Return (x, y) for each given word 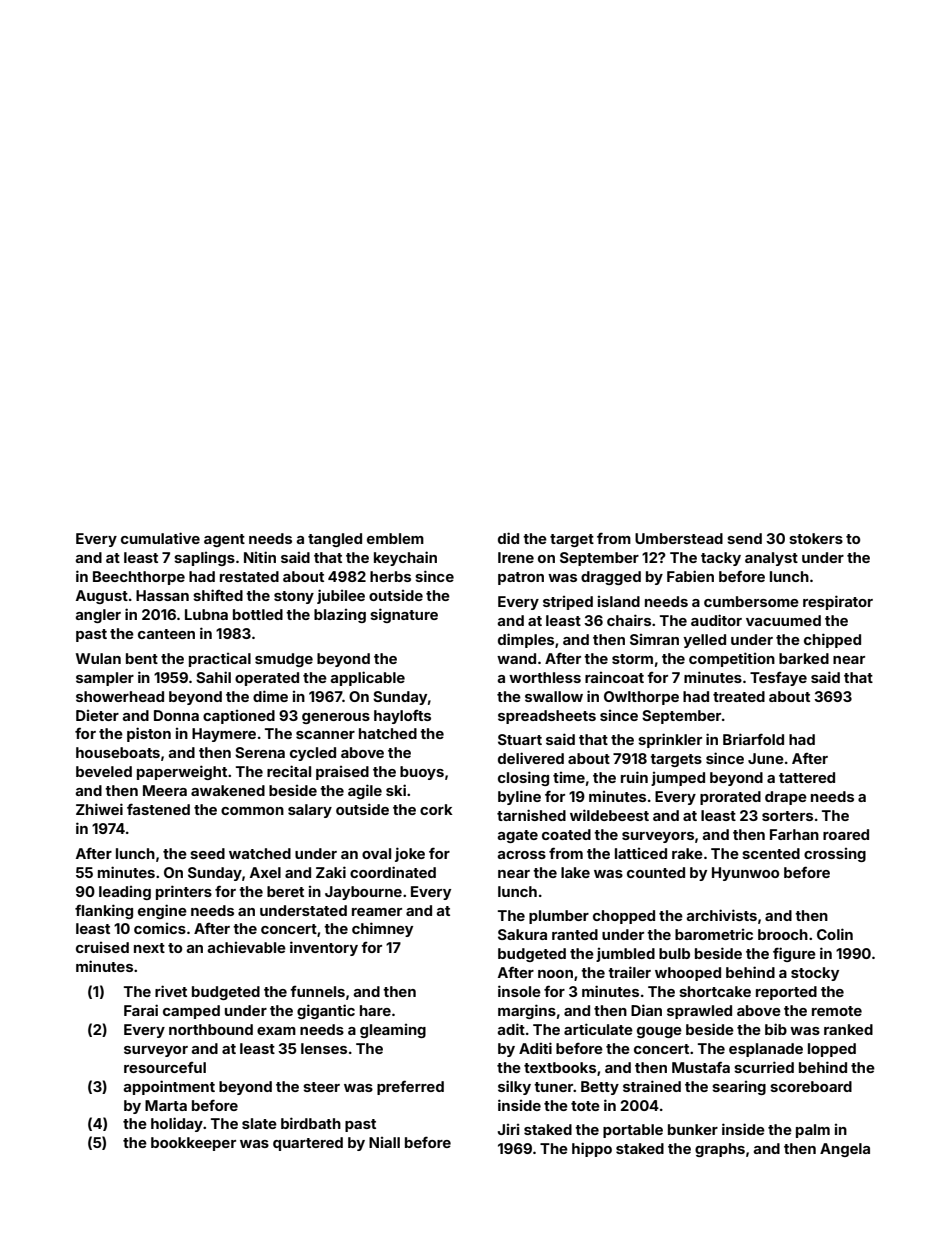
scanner (325, 735)
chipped (832, 640)
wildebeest (609, 815)
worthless (545, 677)
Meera (165, 790)
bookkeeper (193, 1144)
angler (98, 616)
